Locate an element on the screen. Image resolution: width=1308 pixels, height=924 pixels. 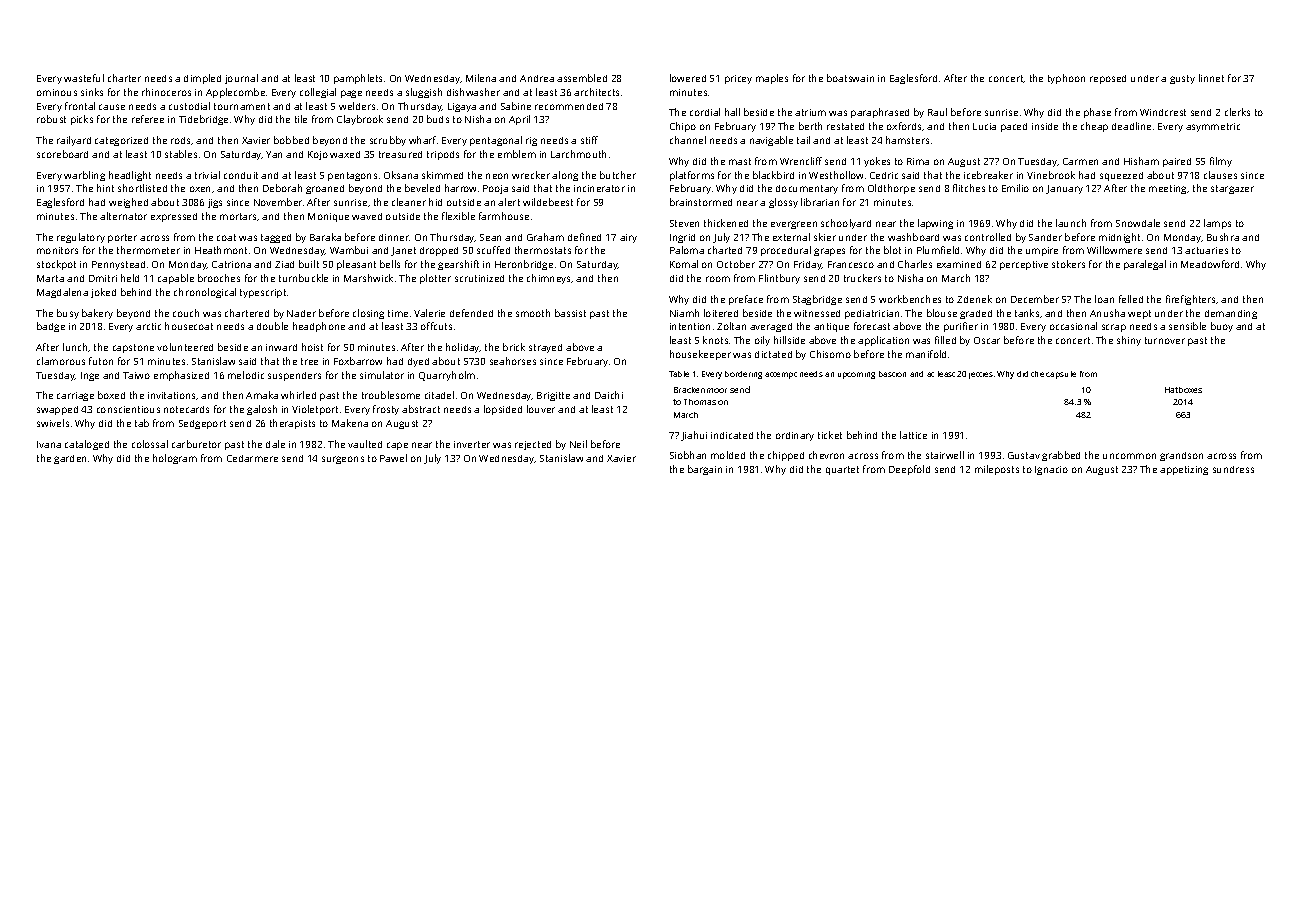
platforms is located at coordinates (692, 176).
